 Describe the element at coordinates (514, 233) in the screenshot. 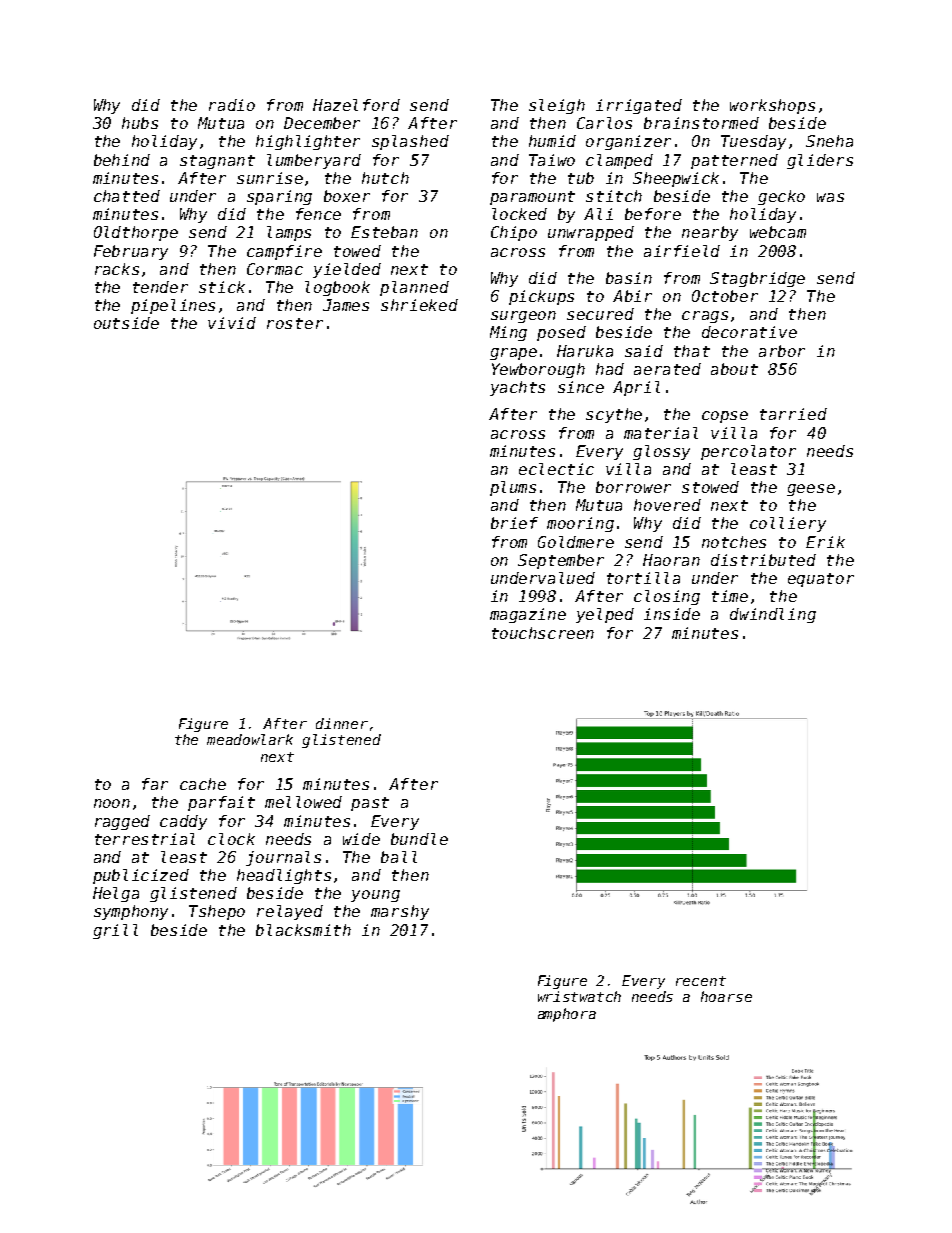

I see `Chipo` at that location.
